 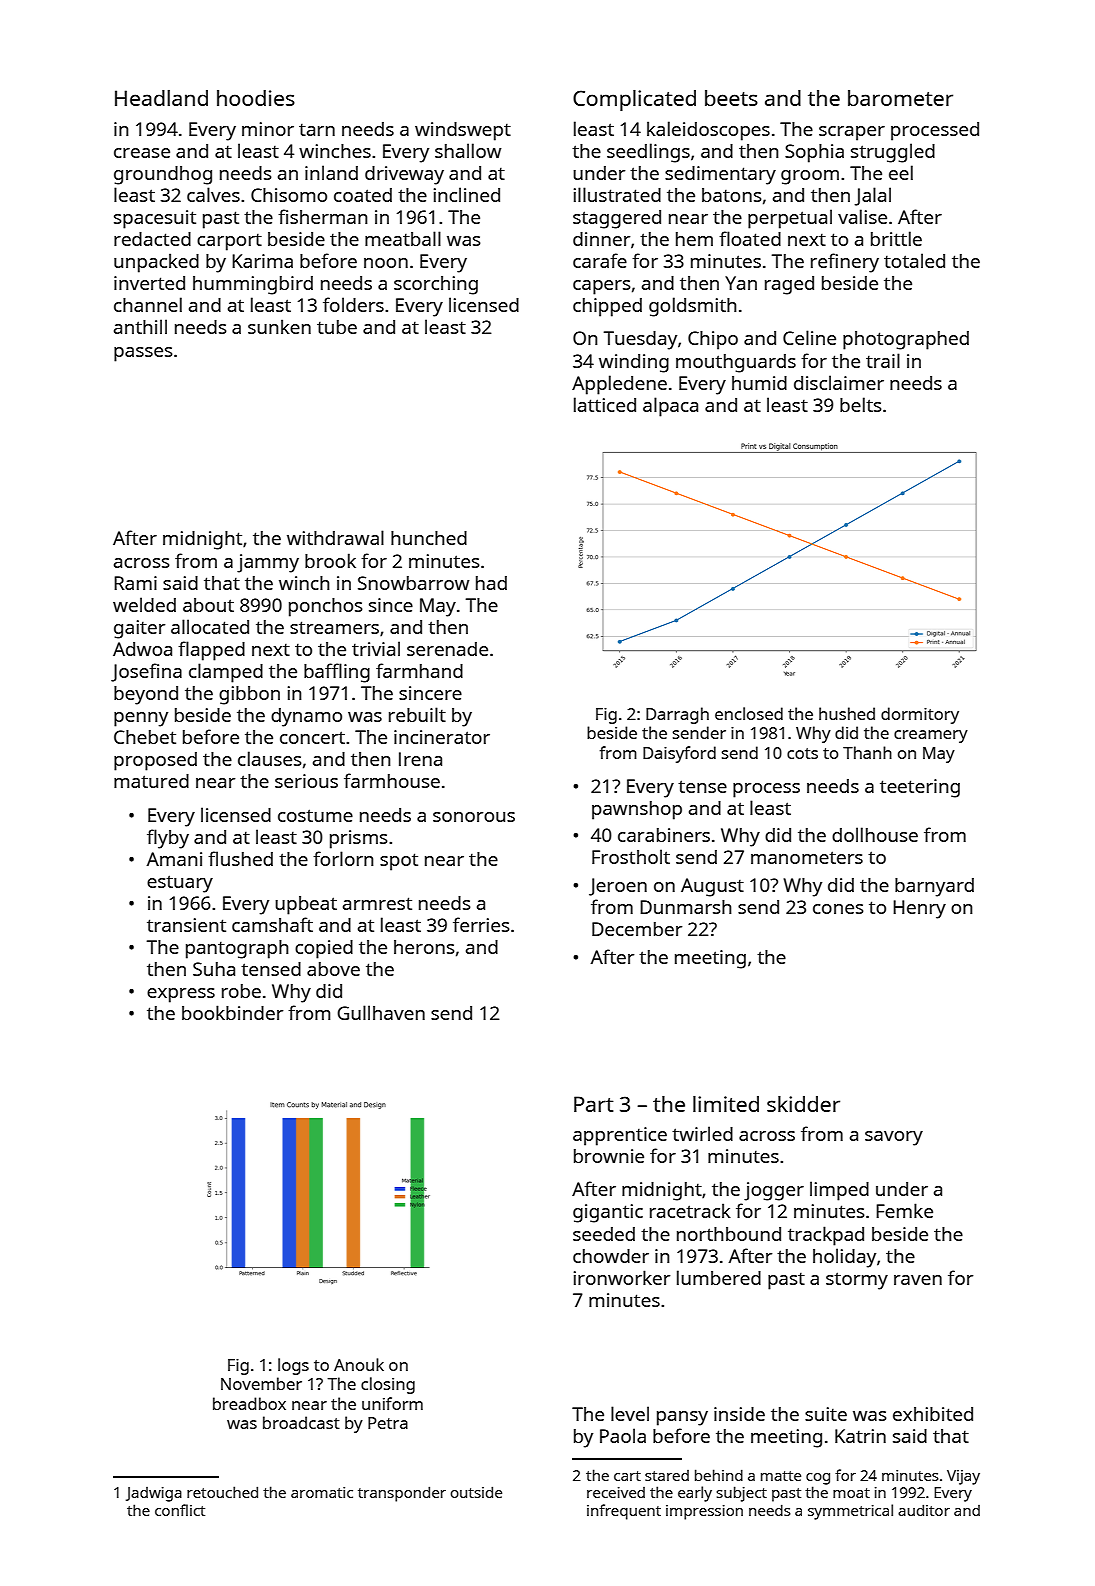 What do you see at coordinates (180, 1510) in the screenshot?
I see `conflict` at bounding box center [180, 1510].
